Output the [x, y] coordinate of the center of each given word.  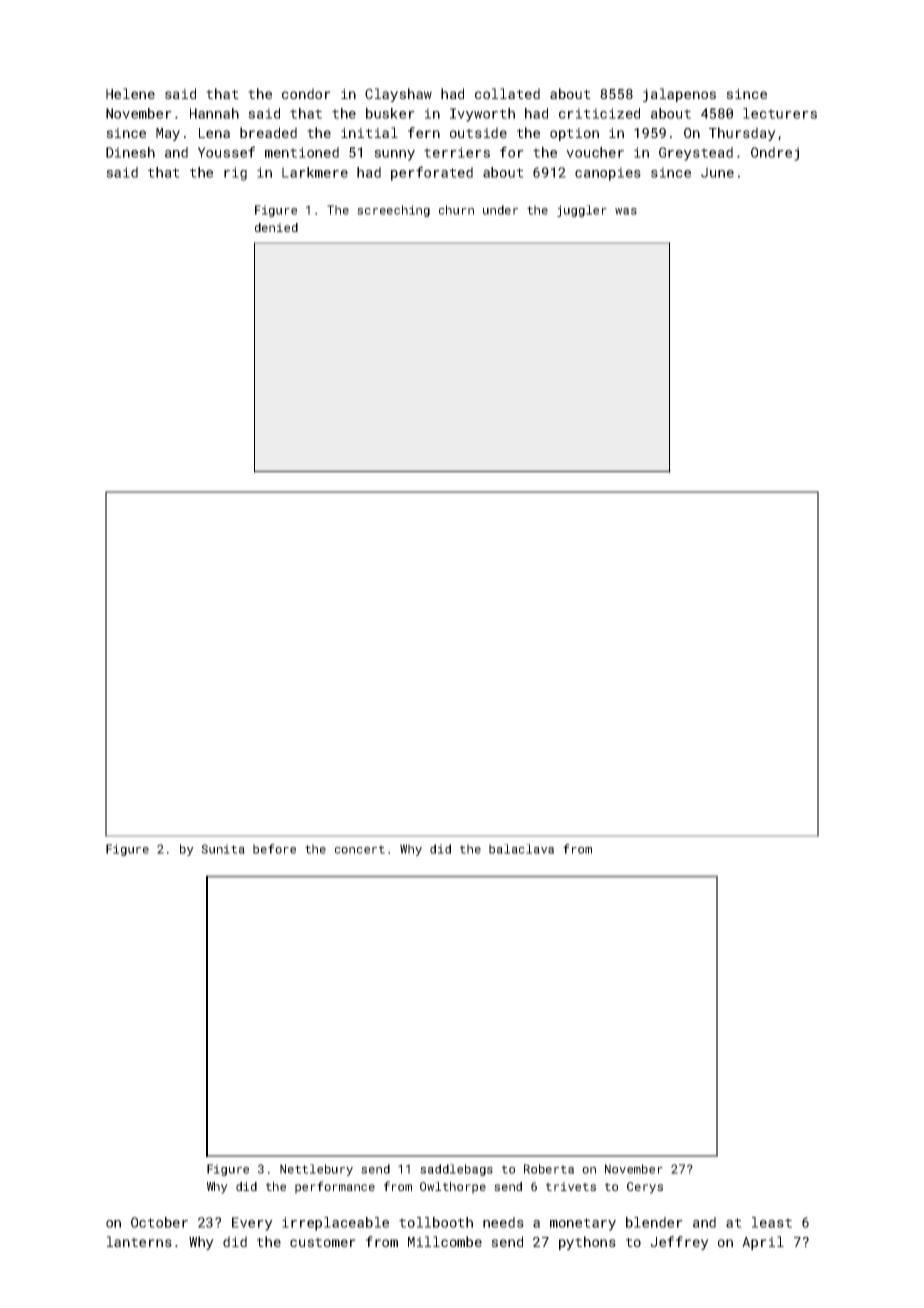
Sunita [223, 849]
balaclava [521, 849]
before [274, 849]
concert [360, 849]
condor [306, 93]
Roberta [549, 1169]
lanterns [139, 1241]
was [626, 211]
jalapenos [679, 95]
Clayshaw [398, 95]
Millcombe [445, 1241]
